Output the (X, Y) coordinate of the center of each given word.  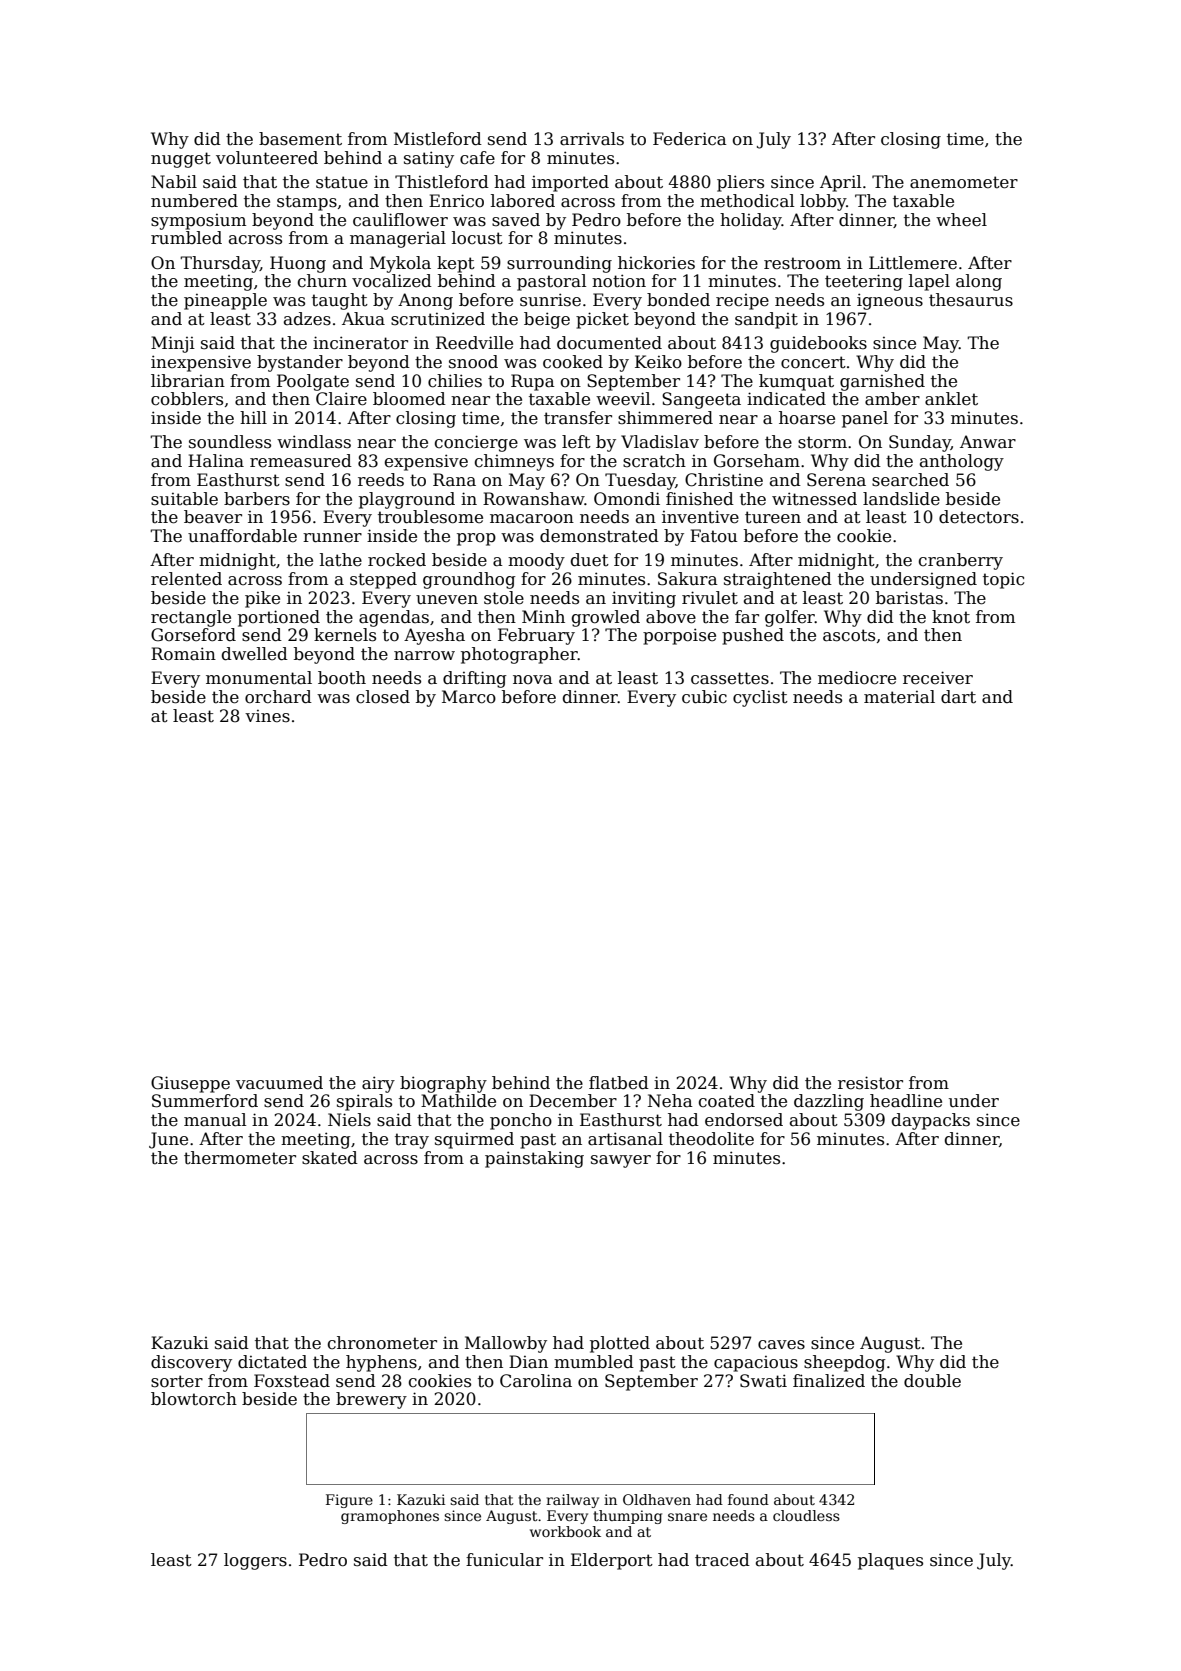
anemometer (964, 182)
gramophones (390, 1517)
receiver (938, 678)
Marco (469, 697)
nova (533, 680)
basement (300, 139)
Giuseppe (190, 1084)
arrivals (592, 139)
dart (958, 697)
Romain (183, 654)
